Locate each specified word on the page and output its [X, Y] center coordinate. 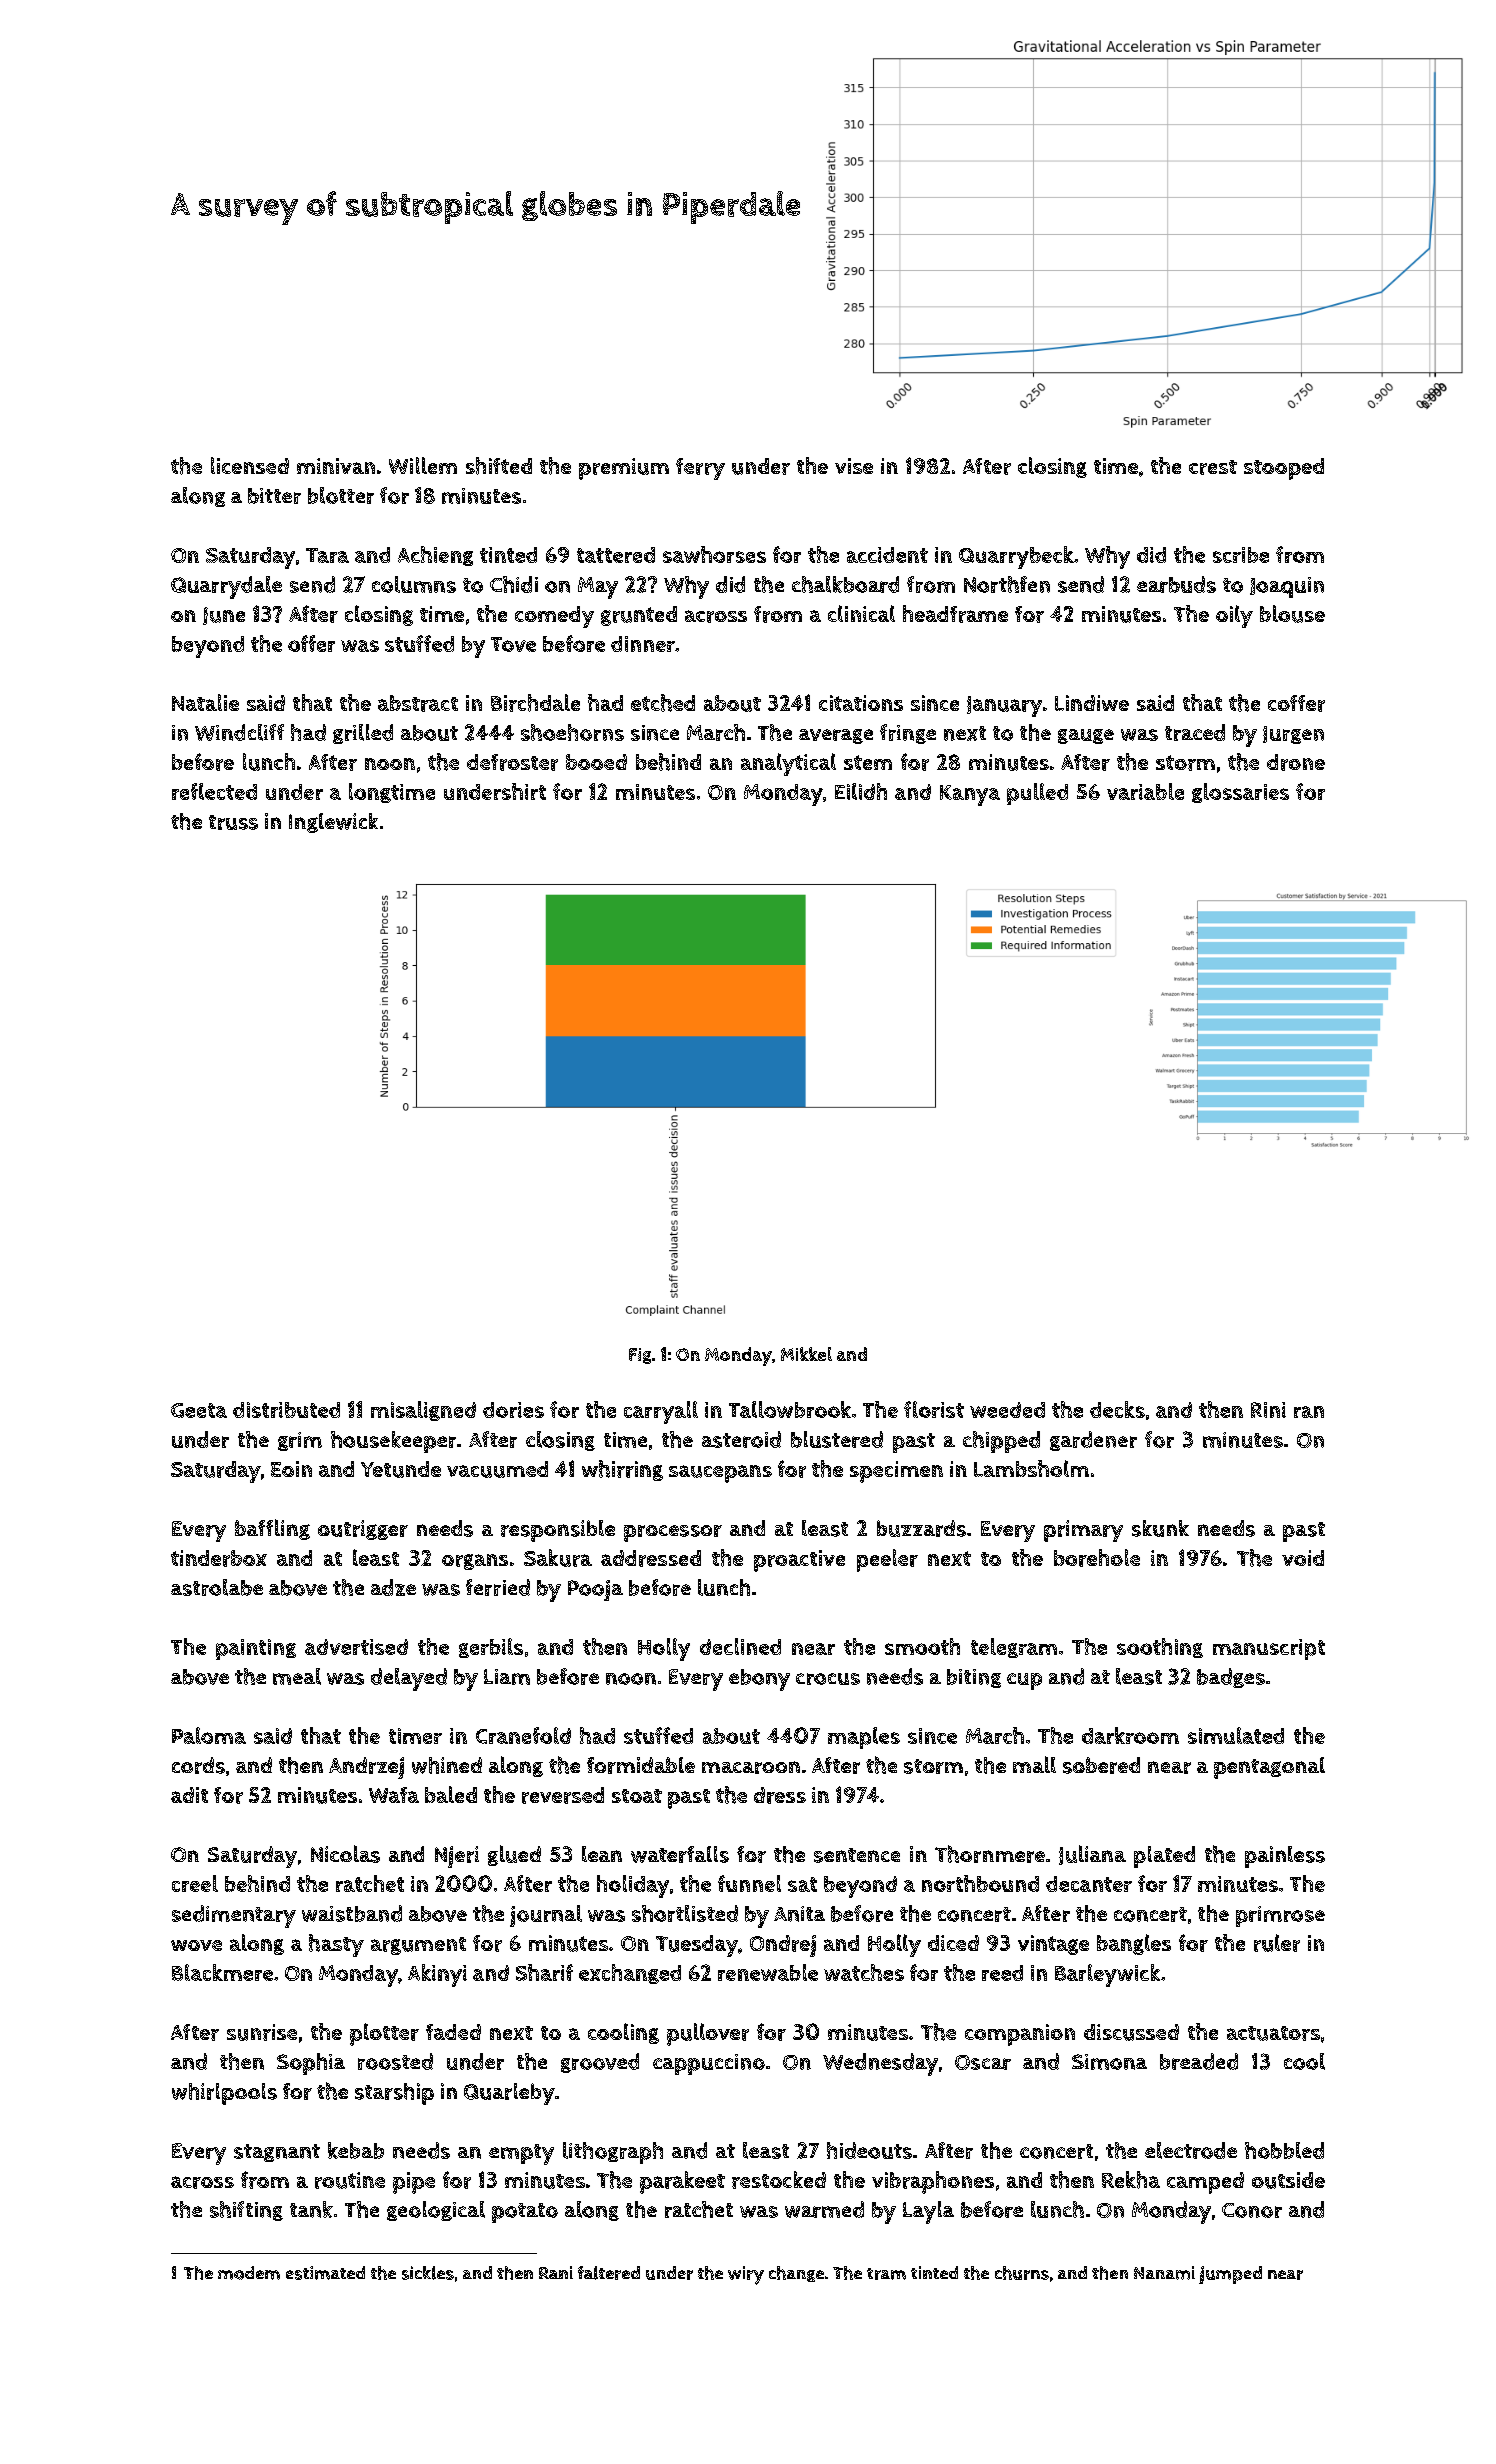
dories [513, 1410]
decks [1117, 1409]
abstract [418, 703]
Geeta [199, 1410]
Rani [556, 2272]
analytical [788, 764]
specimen [896, 1472]
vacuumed [497, 1469]
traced [1195, 732]
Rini [1268, 1410]
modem [249, 2273]
